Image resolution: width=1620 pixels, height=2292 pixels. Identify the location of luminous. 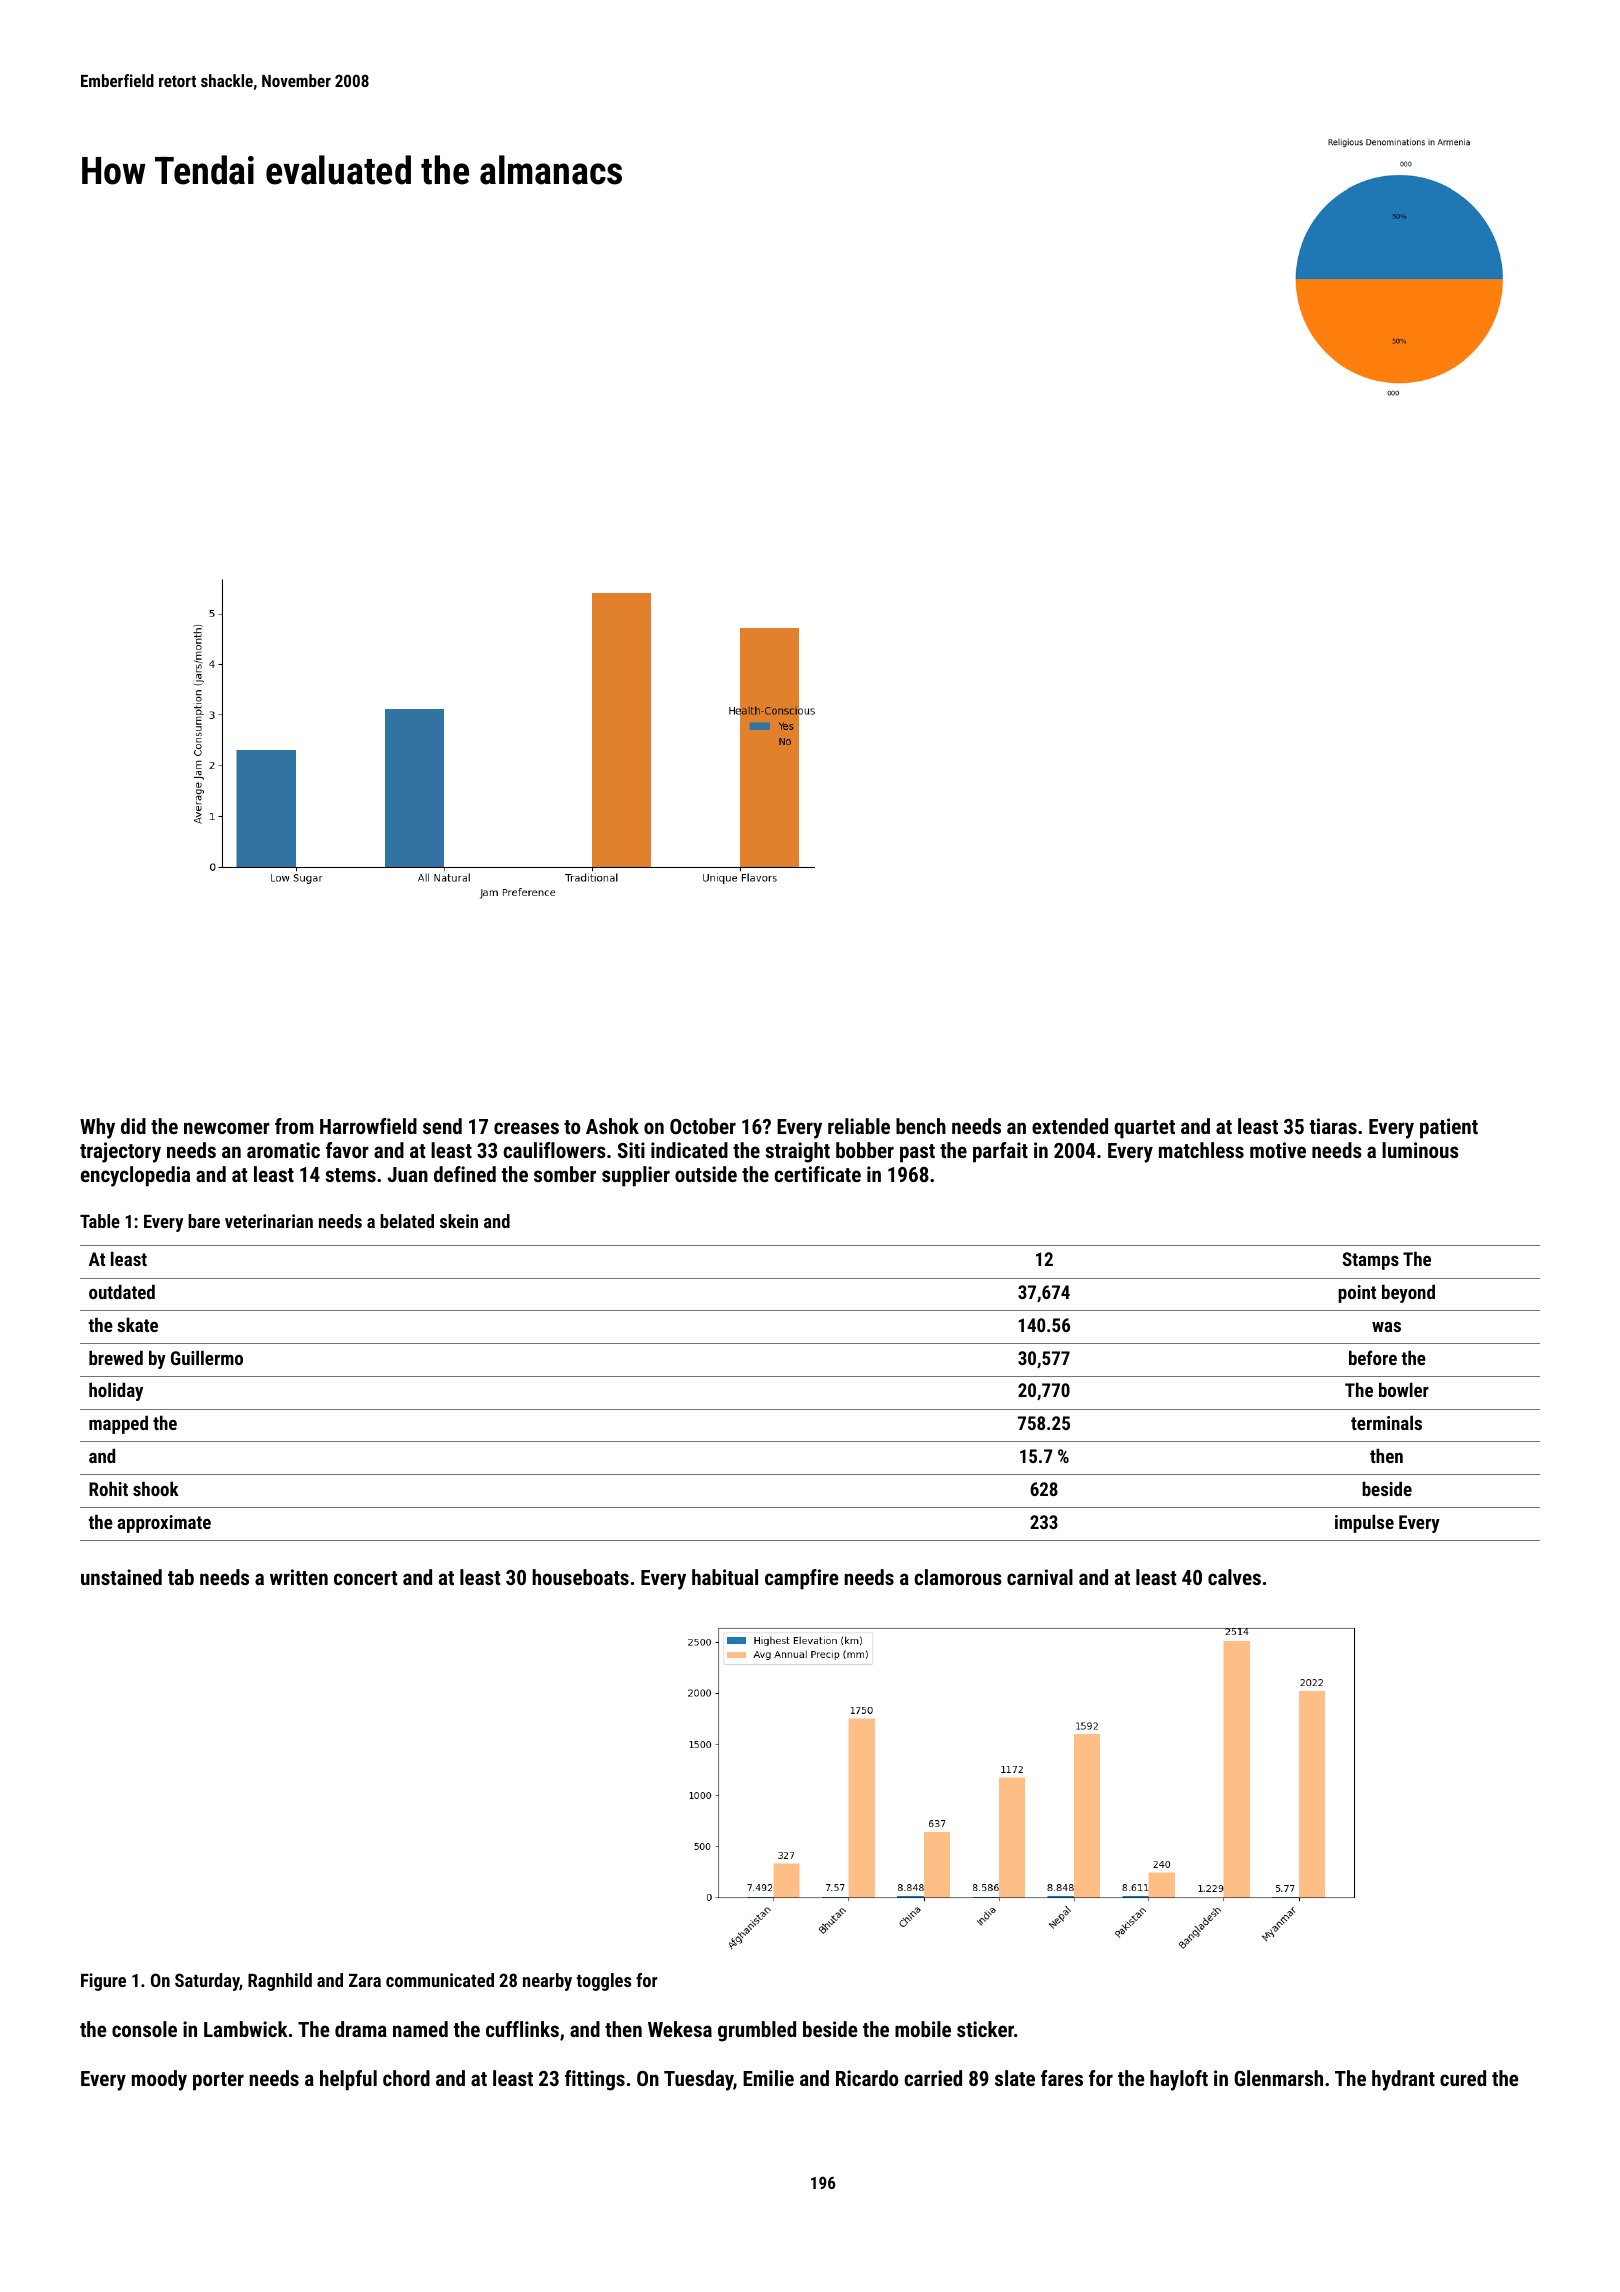
(1420, 1150).
